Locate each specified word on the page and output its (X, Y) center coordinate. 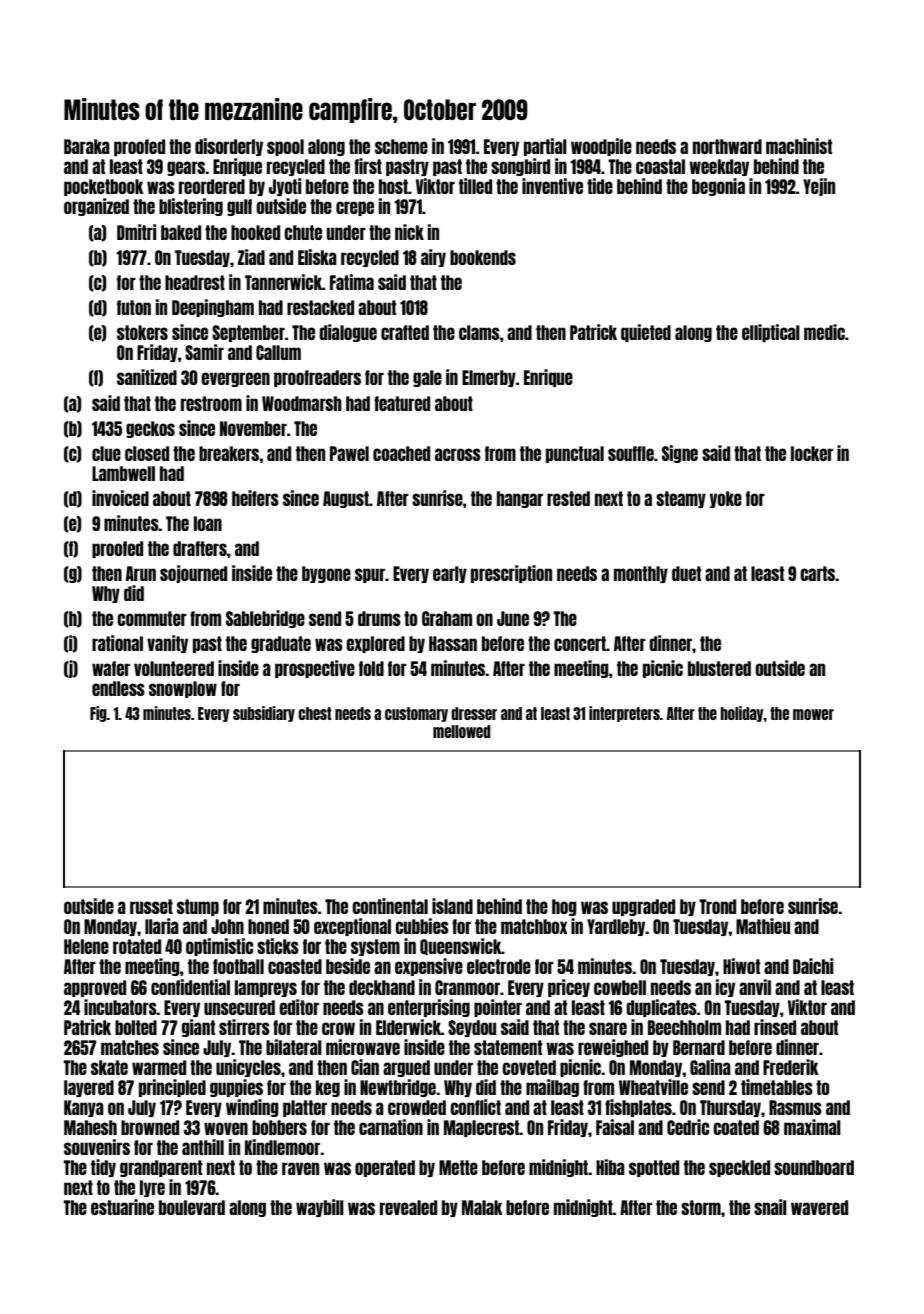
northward (727, 146)
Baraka (87, 146)
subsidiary (264, 714)
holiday (742, 714)
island (452, 906)
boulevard (192, 1207)
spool (285, 147)
